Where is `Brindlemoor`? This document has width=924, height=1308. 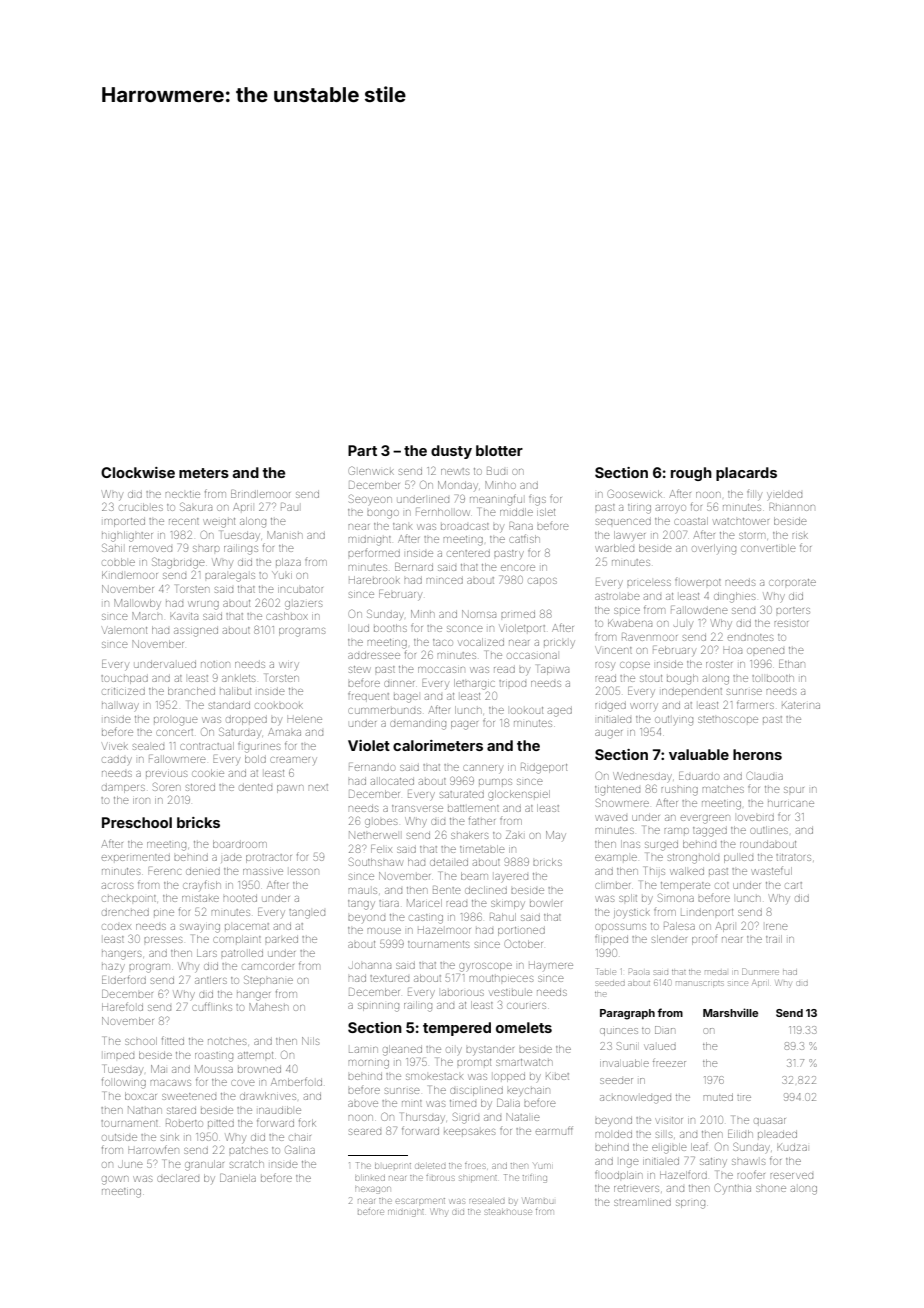
Brindlemoor is located at coordinates (260, 494).
